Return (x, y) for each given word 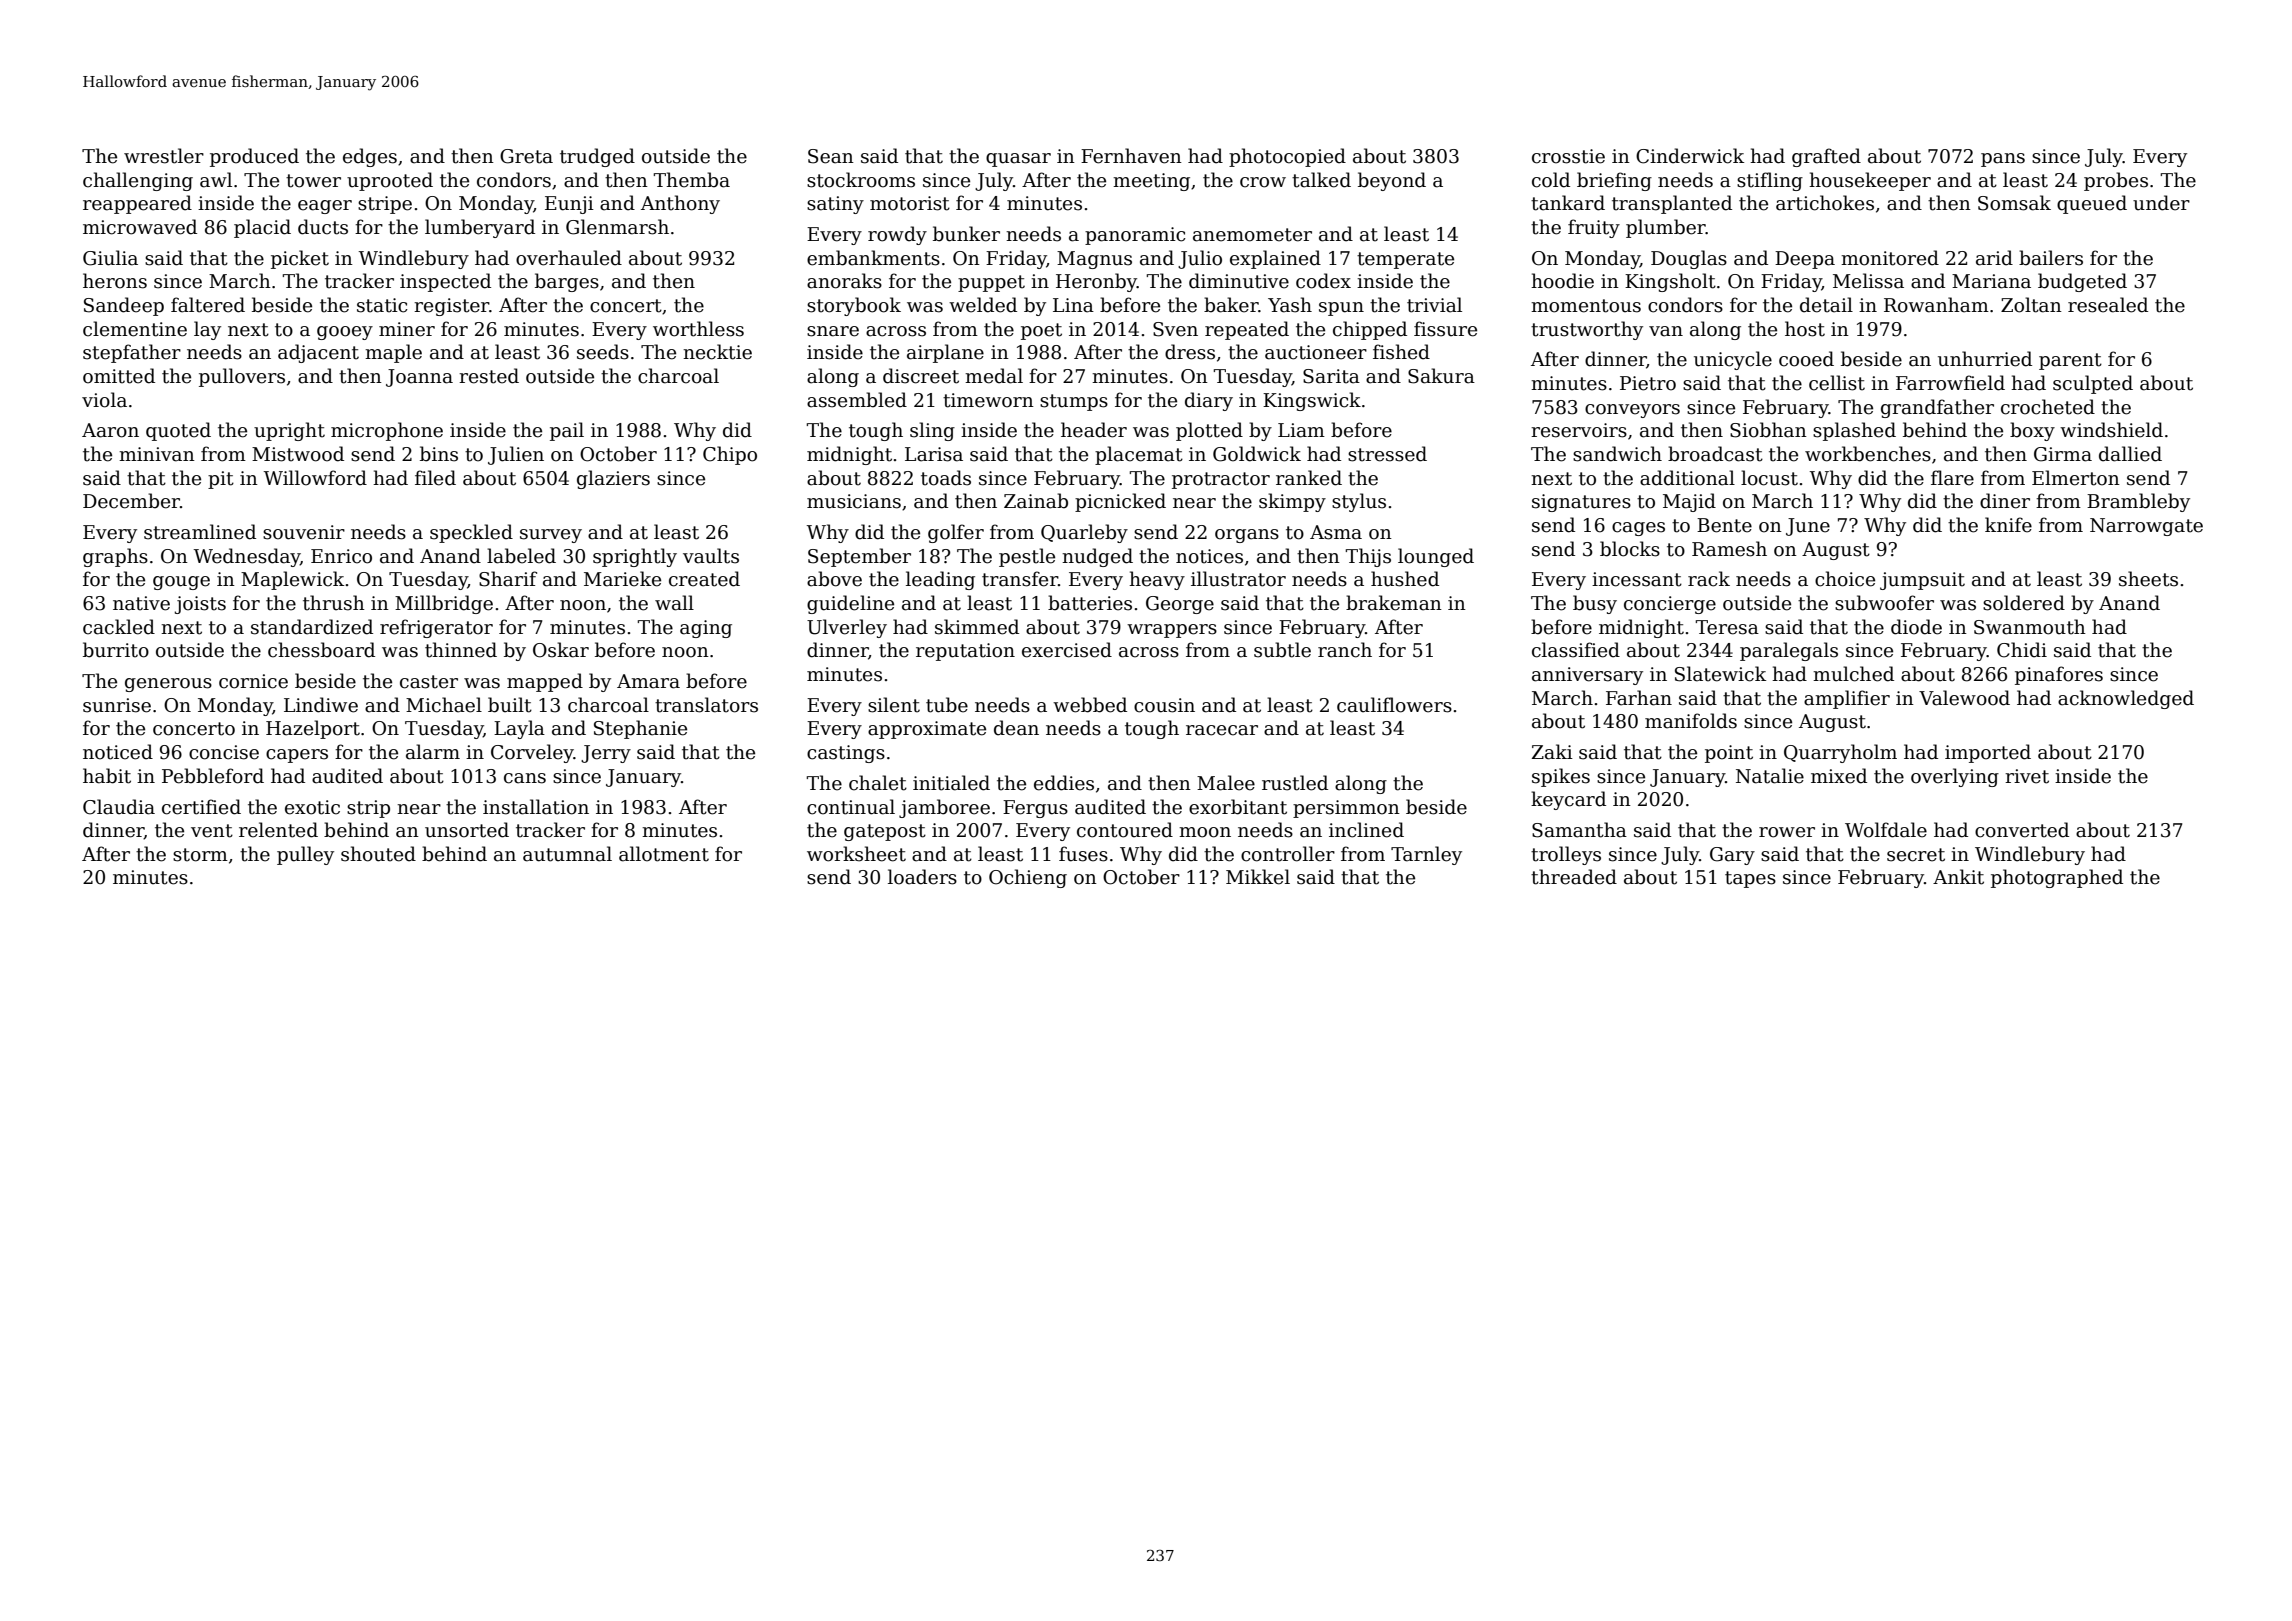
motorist (910, 203)
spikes (1561, 777)
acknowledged (2126, 699)
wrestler (164, 156)
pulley (305, 855)
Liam (1301, 430)
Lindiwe (321, 705)
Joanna (419, 378)
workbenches (1868, 454)
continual (851, 807)
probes (2116, 181)
